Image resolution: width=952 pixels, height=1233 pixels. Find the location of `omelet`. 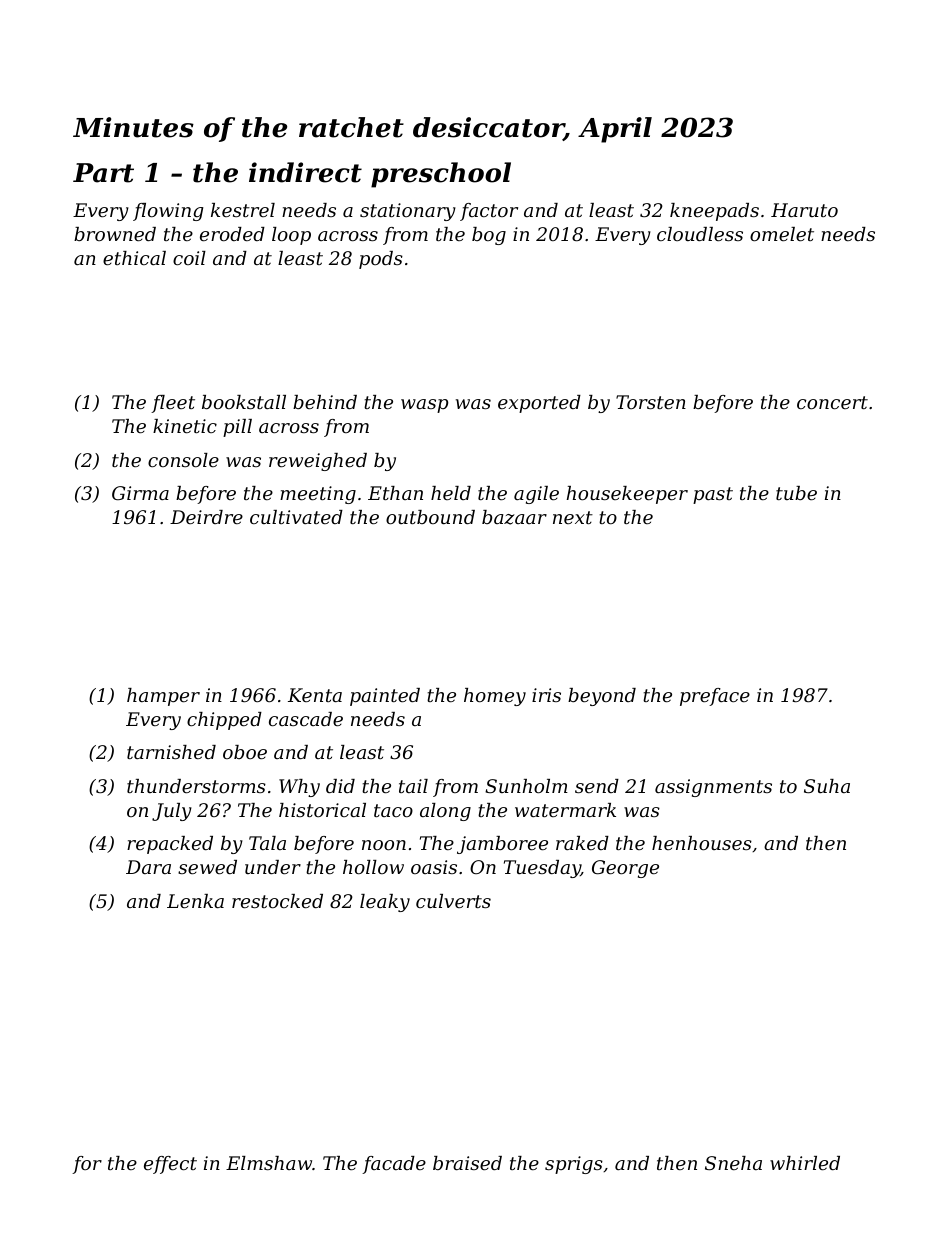

omelet is located at coordinates (782, 234).
